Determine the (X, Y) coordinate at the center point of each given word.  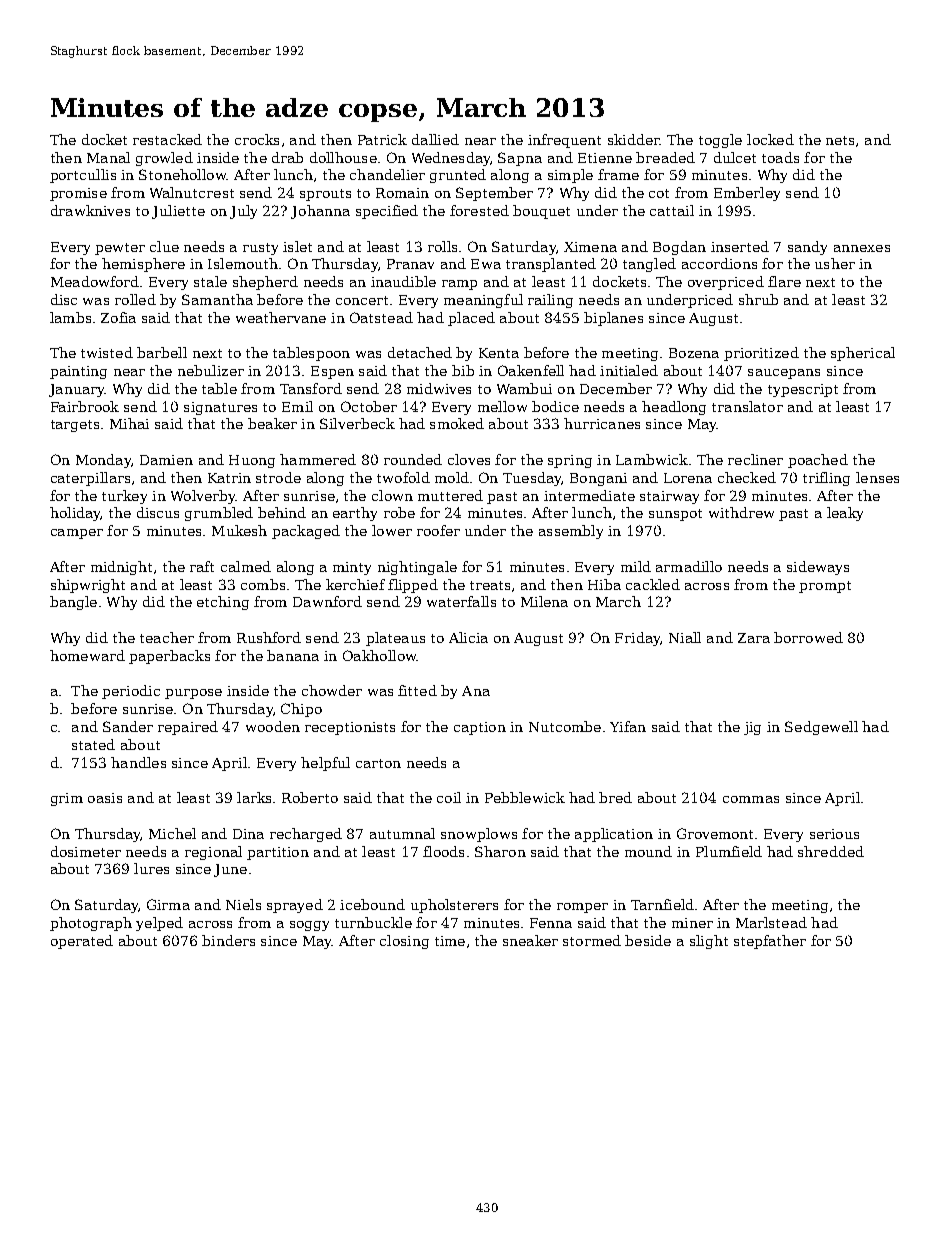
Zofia (118, 317)
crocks (257, 139)
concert (362, 300)
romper (582, 908)
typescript (803, 390)
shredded (831, 851)
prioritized (761, 354)
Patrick (382, 139)
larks (254, 797)
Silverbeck (357, 423)
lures (151, 868)
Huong (252, 461)
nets (840, 140)
